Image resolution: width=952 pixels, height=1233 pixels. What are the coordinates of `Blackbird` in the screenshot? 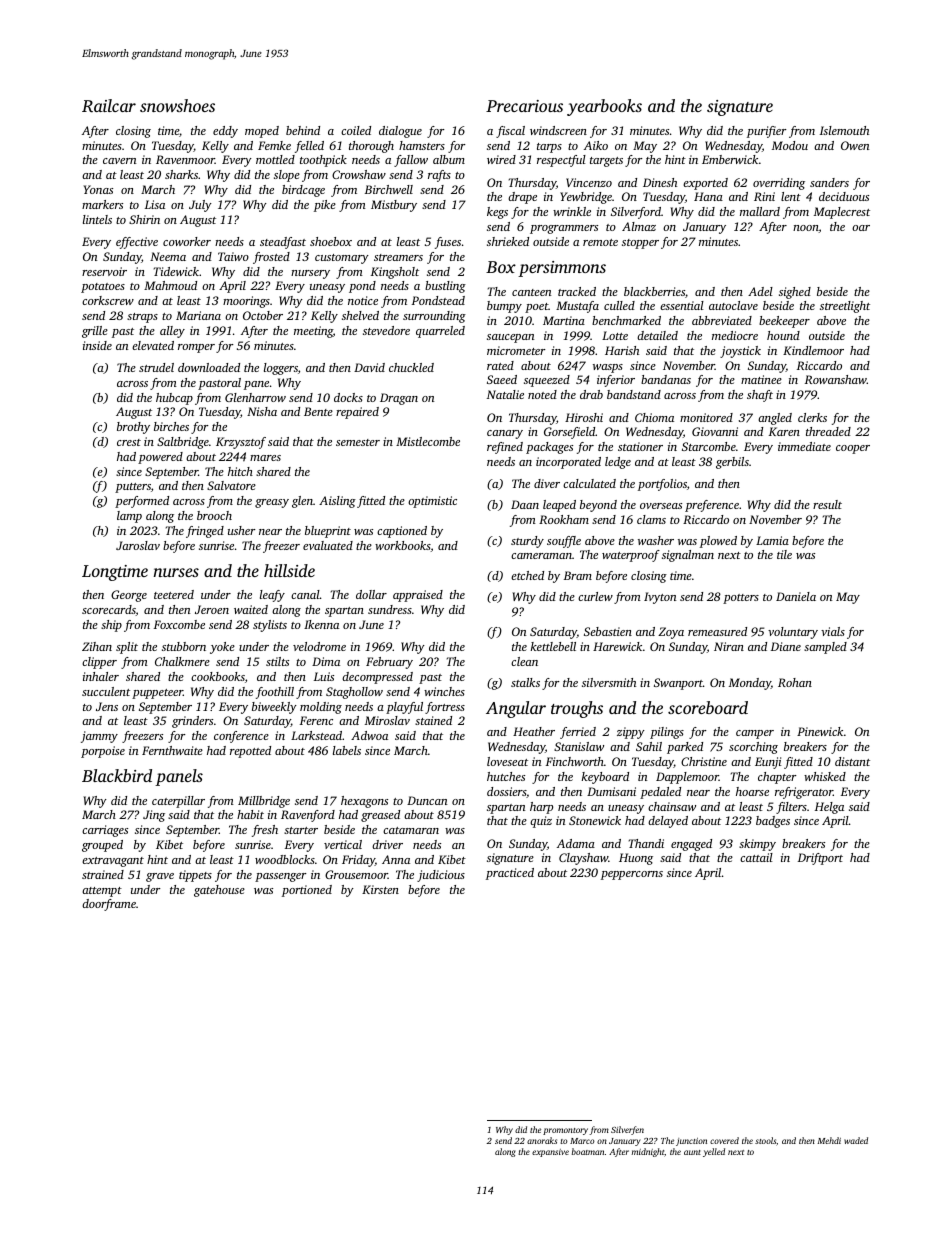 It's located at (117, 775).
